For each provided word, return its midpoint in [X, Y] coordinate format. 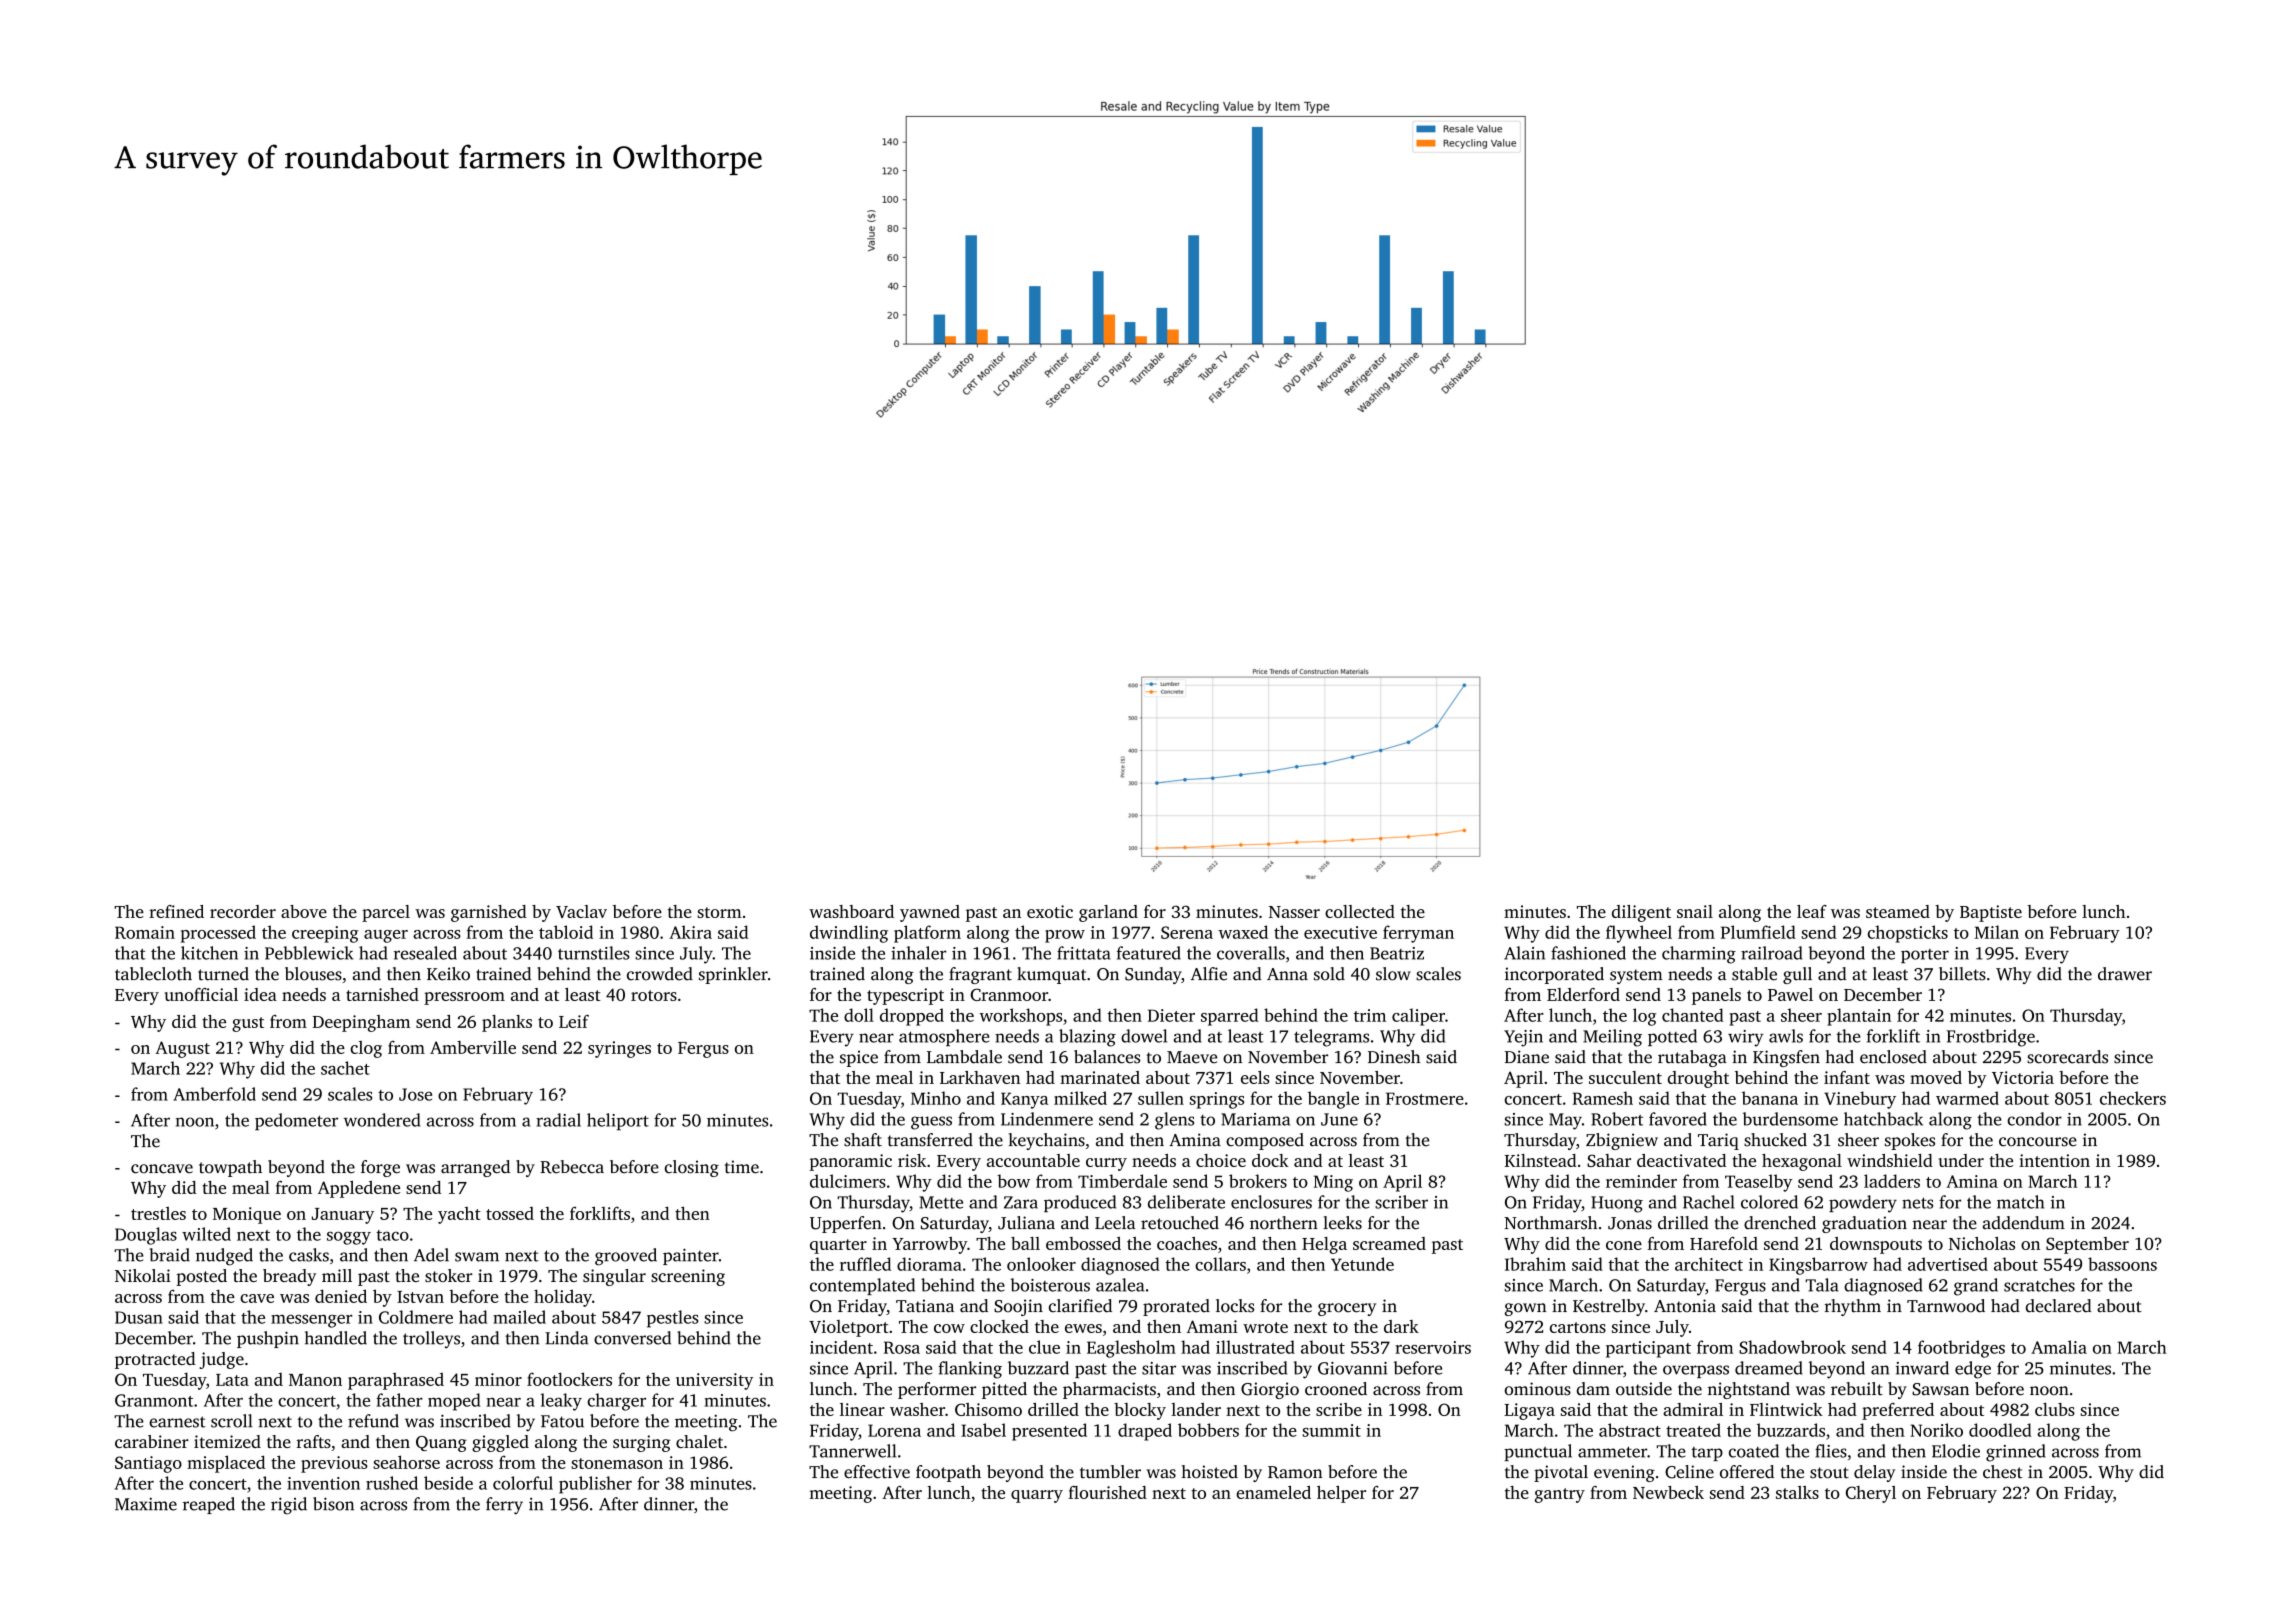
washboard [851, 911]
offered [1747, 1472]
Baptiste [1991, 913]
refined [176, 911]
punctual [1538, 1452]
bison [333, 1504]
